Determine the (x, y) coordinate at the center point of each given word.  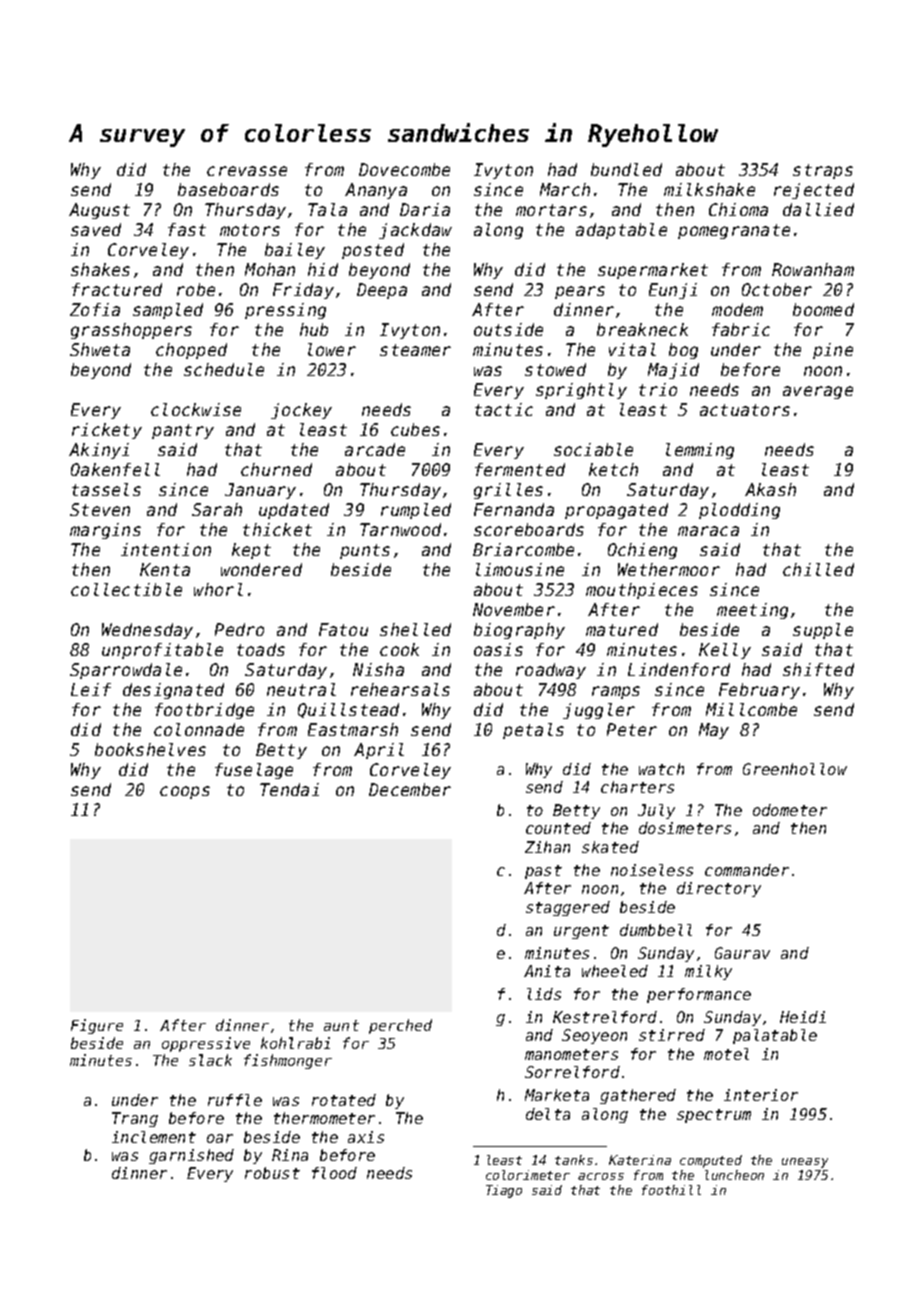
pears (580, 292)
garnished (191, 1156)
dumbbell (656, 930)
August (99, 211)
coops (185, 792)
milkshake (709, 189)
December (410, 789)
